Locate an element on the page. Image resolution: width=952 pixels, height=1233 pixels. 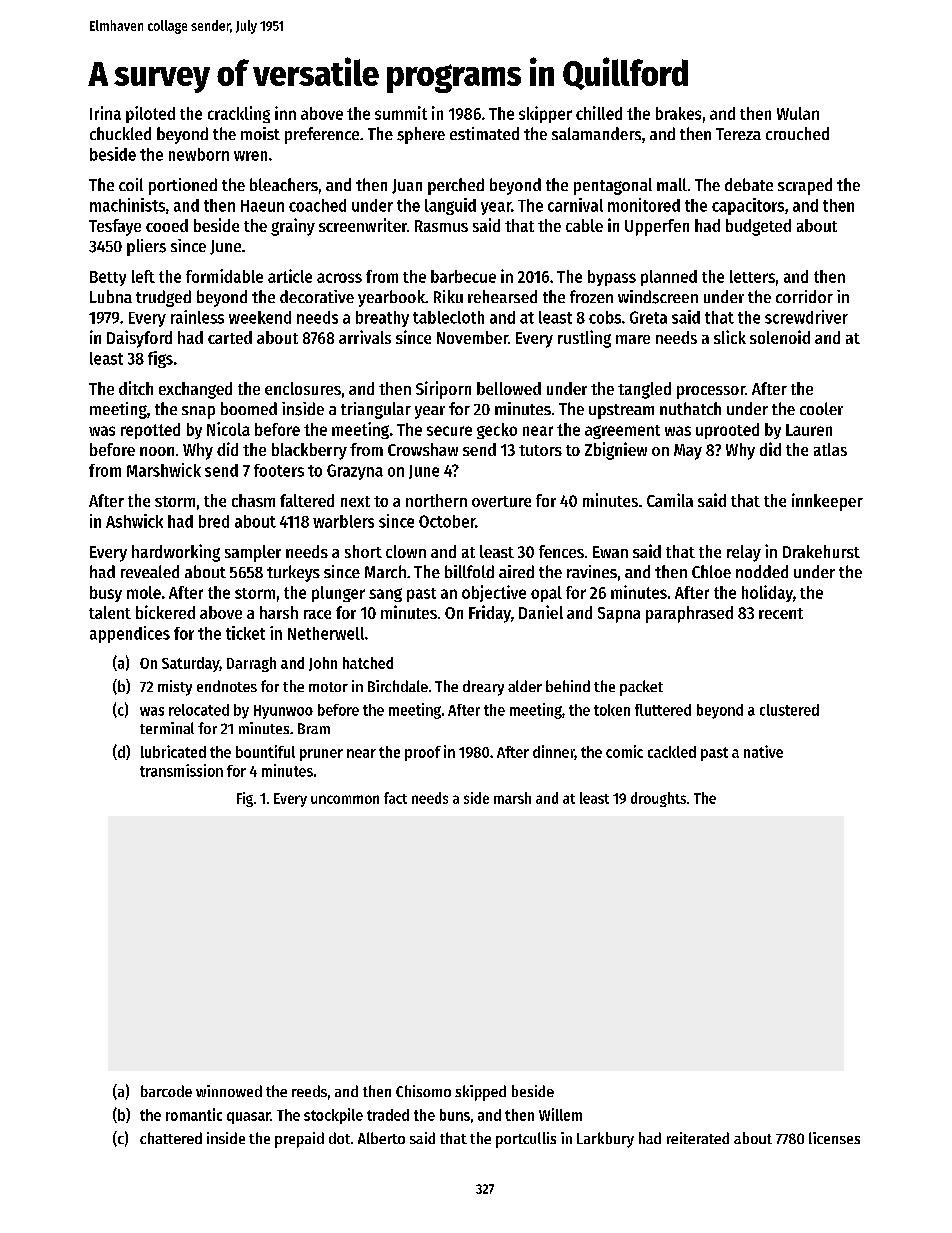
skipped is located at coordinates (480, 1093).
